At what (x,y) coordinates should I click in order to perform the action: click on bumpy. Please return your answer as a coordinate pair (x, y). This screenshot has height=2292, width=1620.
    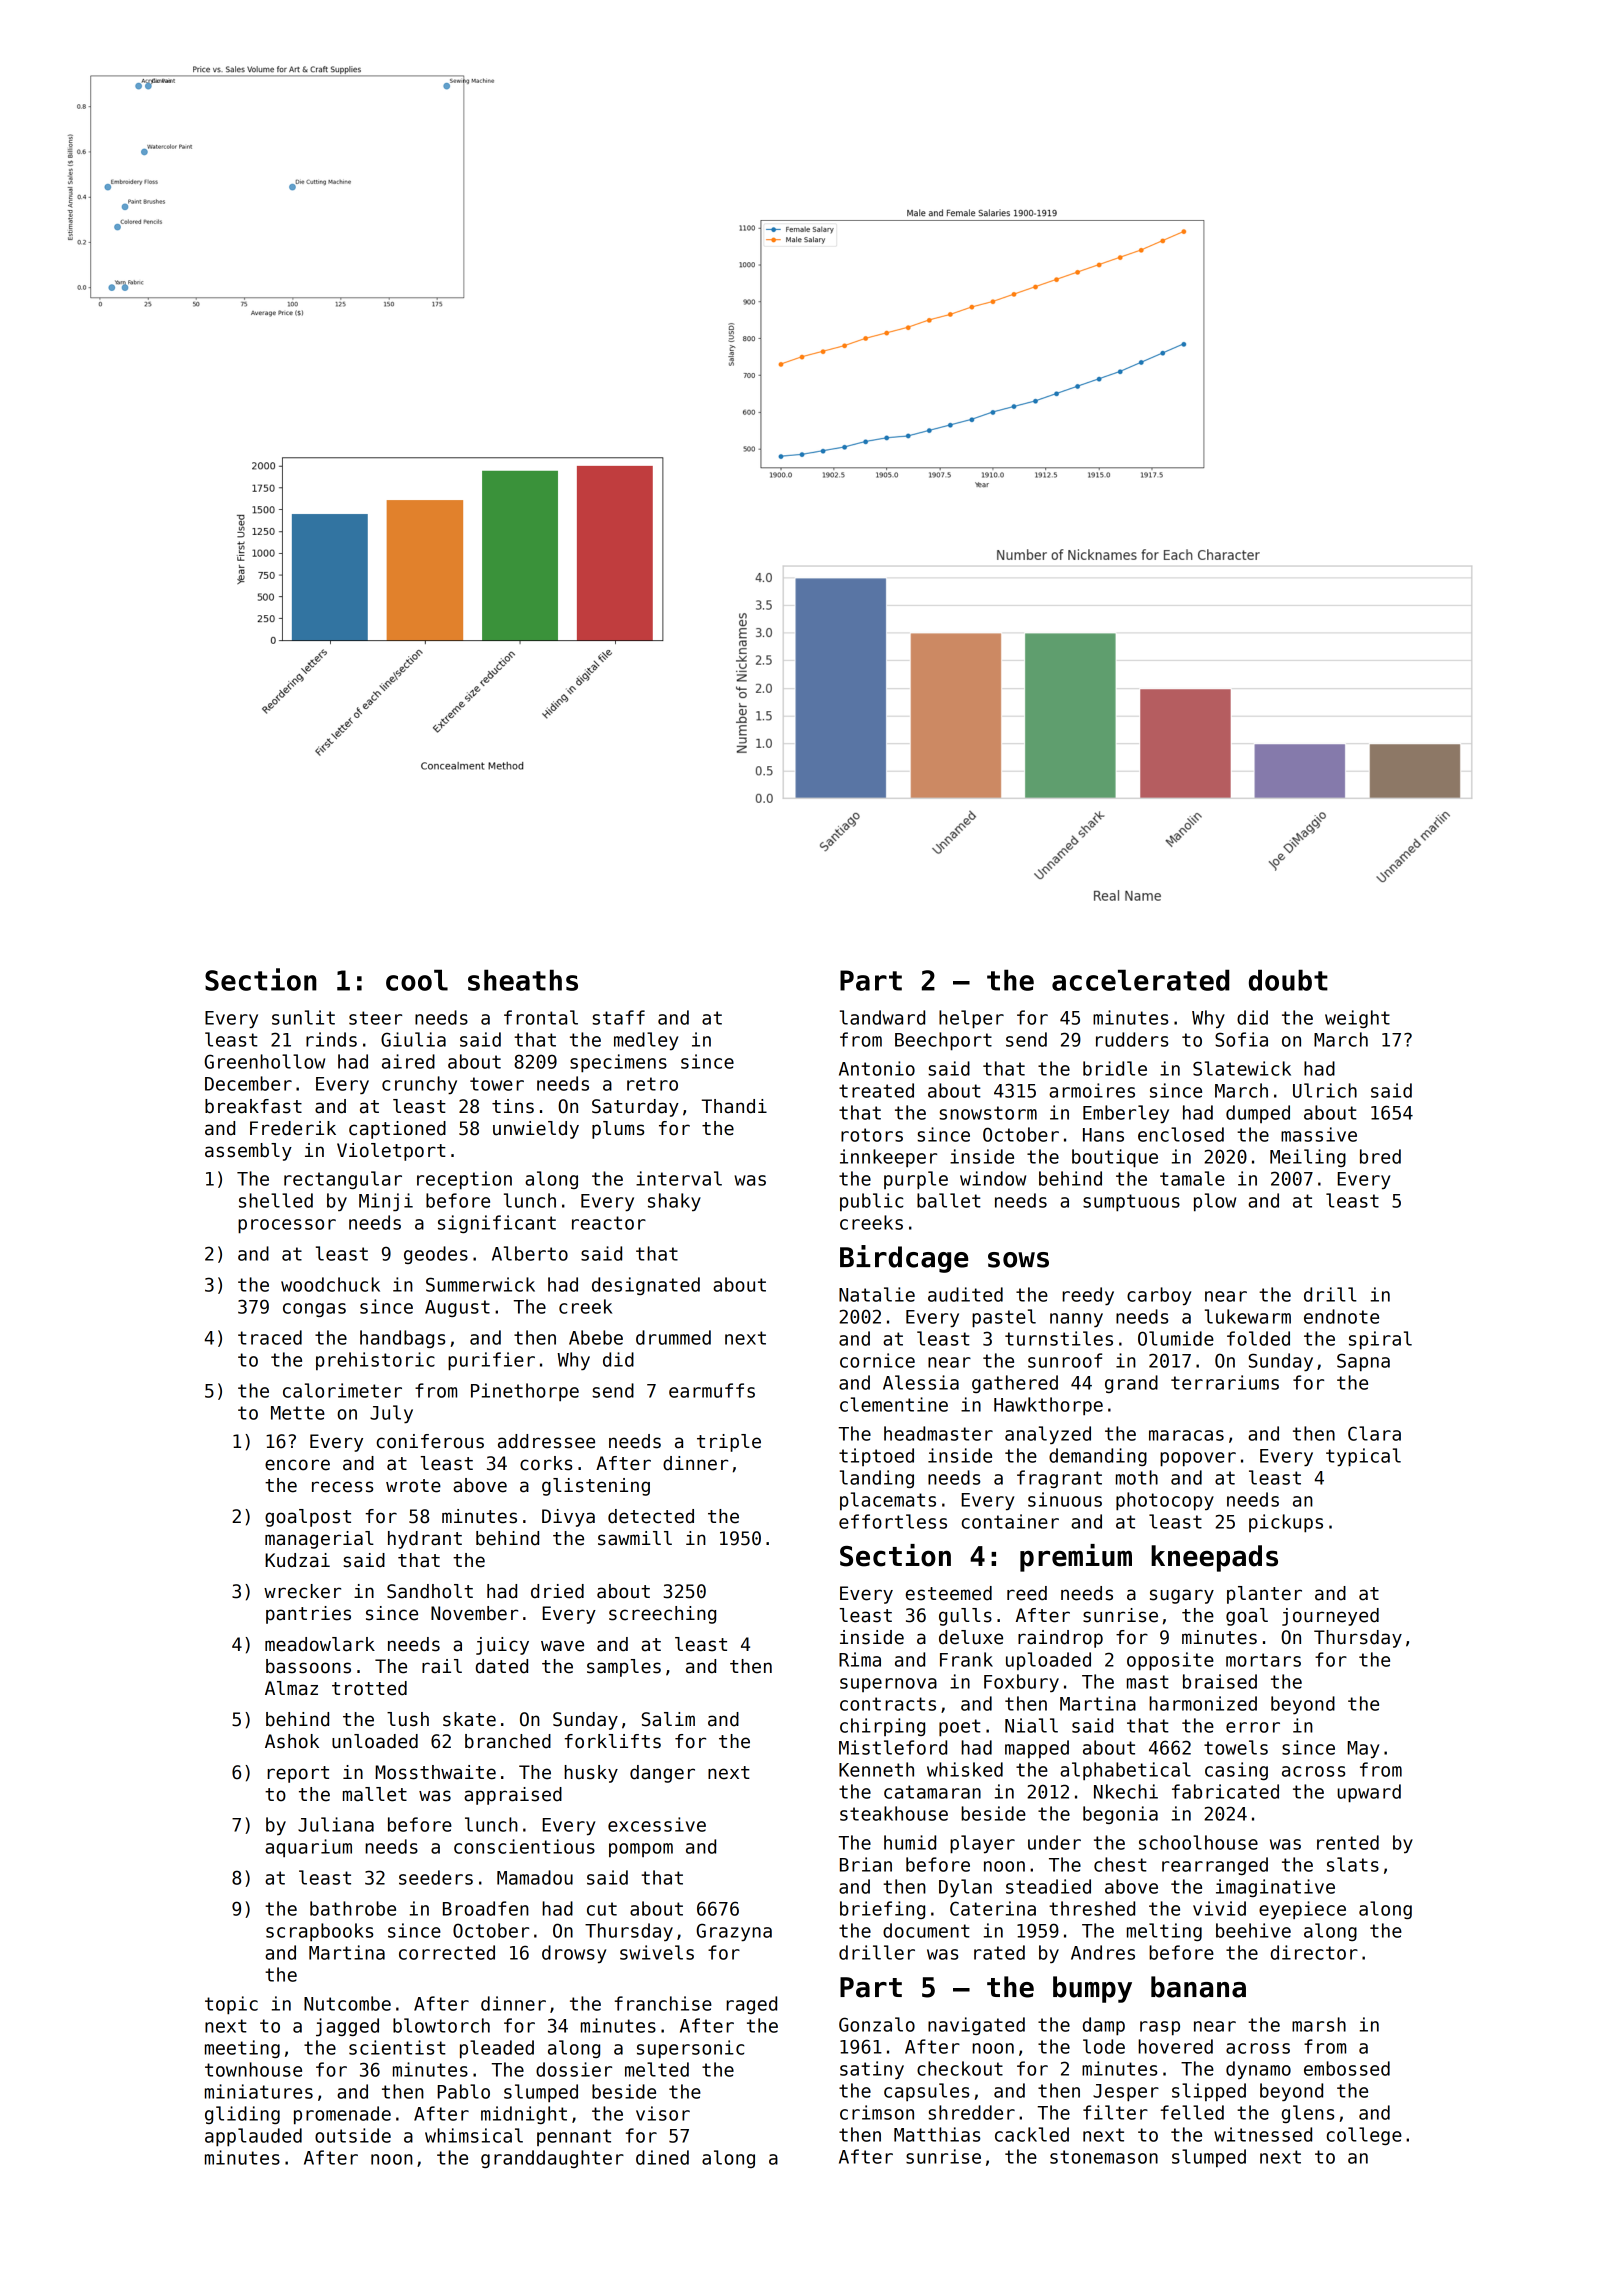
    Looking at the image, I should click on (1092, 1989).
